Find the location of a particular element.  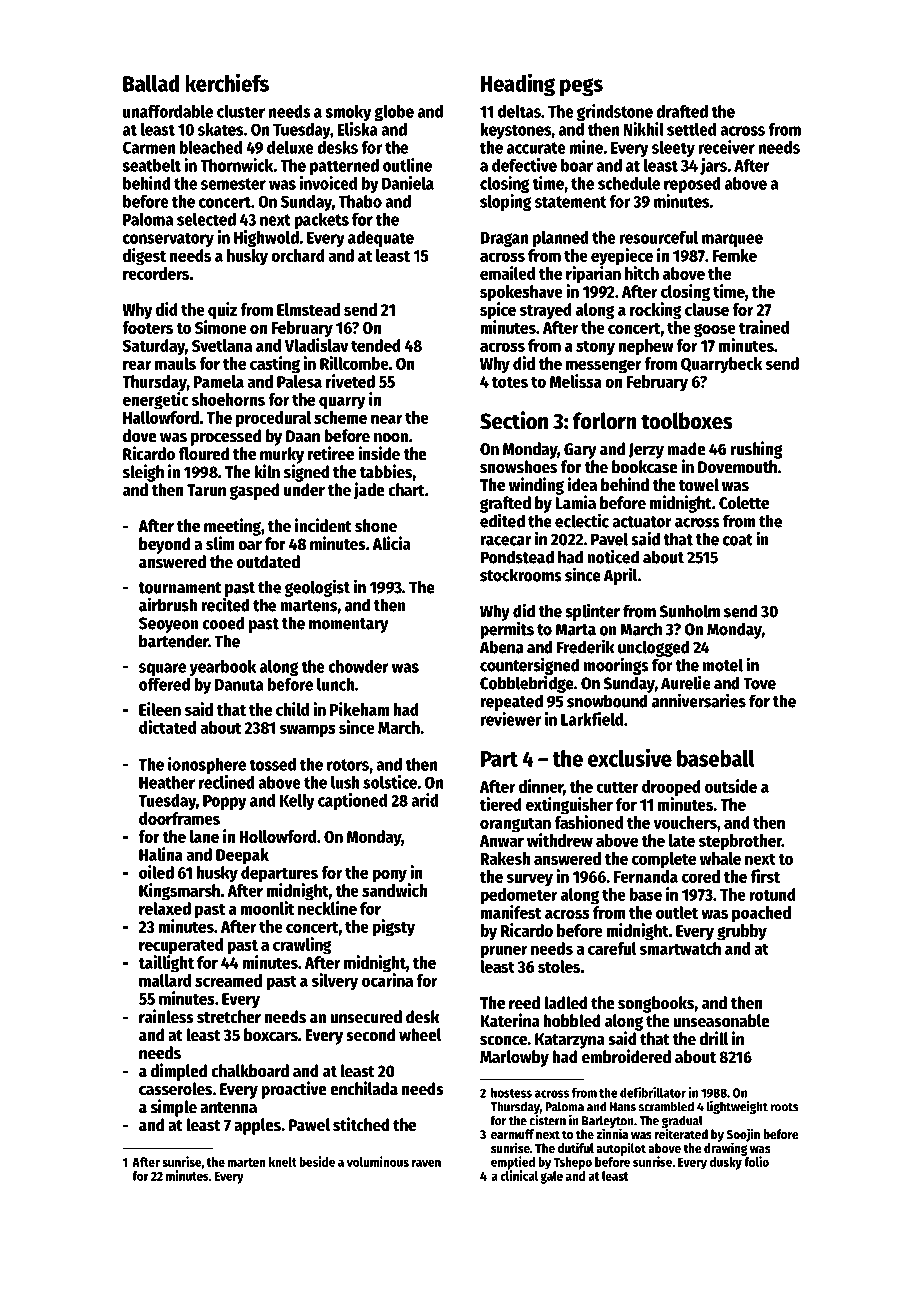

folio is located at coordinates (756, 1161).
